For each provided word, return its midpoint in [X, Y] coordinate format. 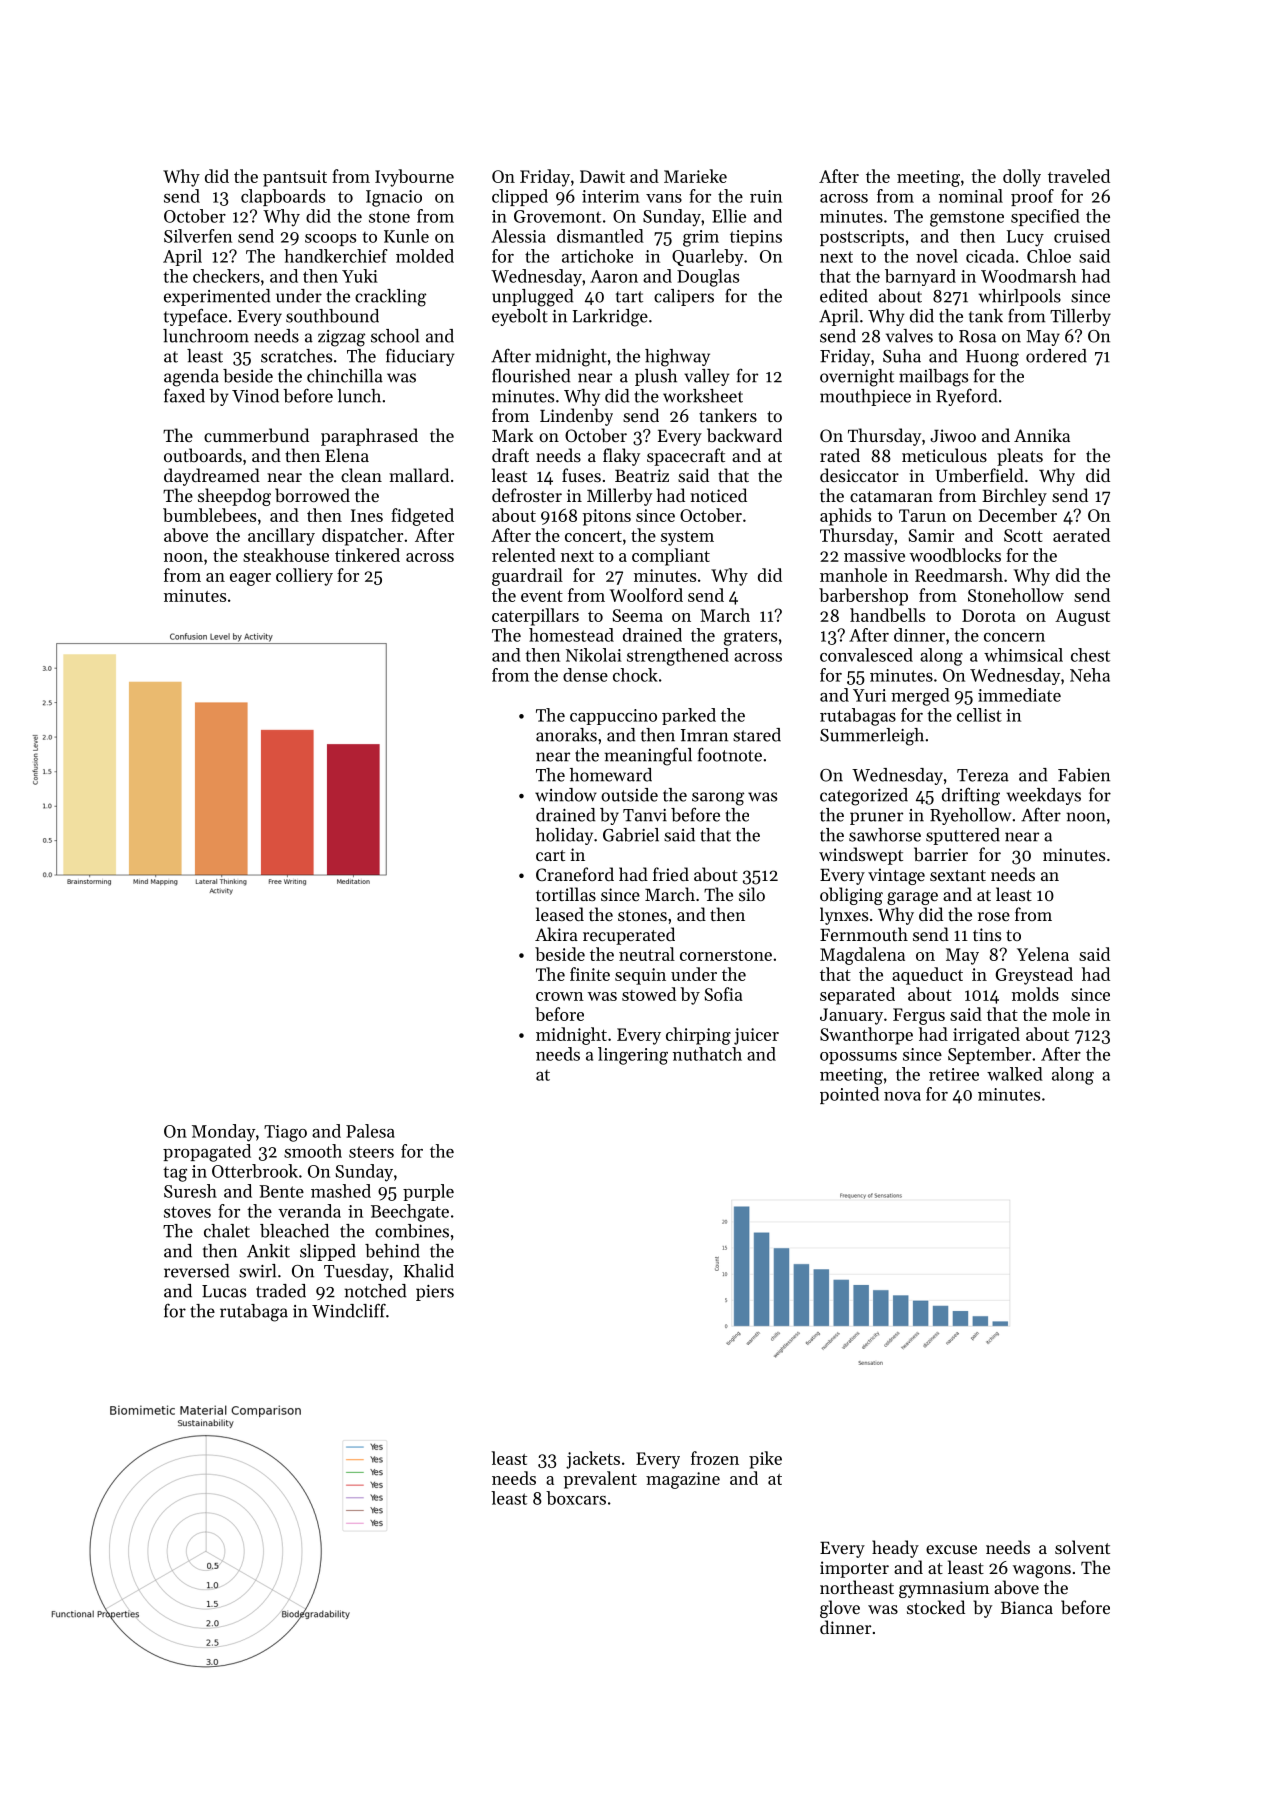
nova [902, 1096]
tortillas [566, 894]
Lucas [224, 1291]
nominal [971, 196]
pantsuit [295, 178]
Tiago [285, 1133]
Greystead [1034, 976]
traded [281, 1291]
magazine [683, 1480]
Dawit [602, 176]
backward [744, 435]
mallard [419, 475]
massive [874, 555]
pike [765, 1460]
